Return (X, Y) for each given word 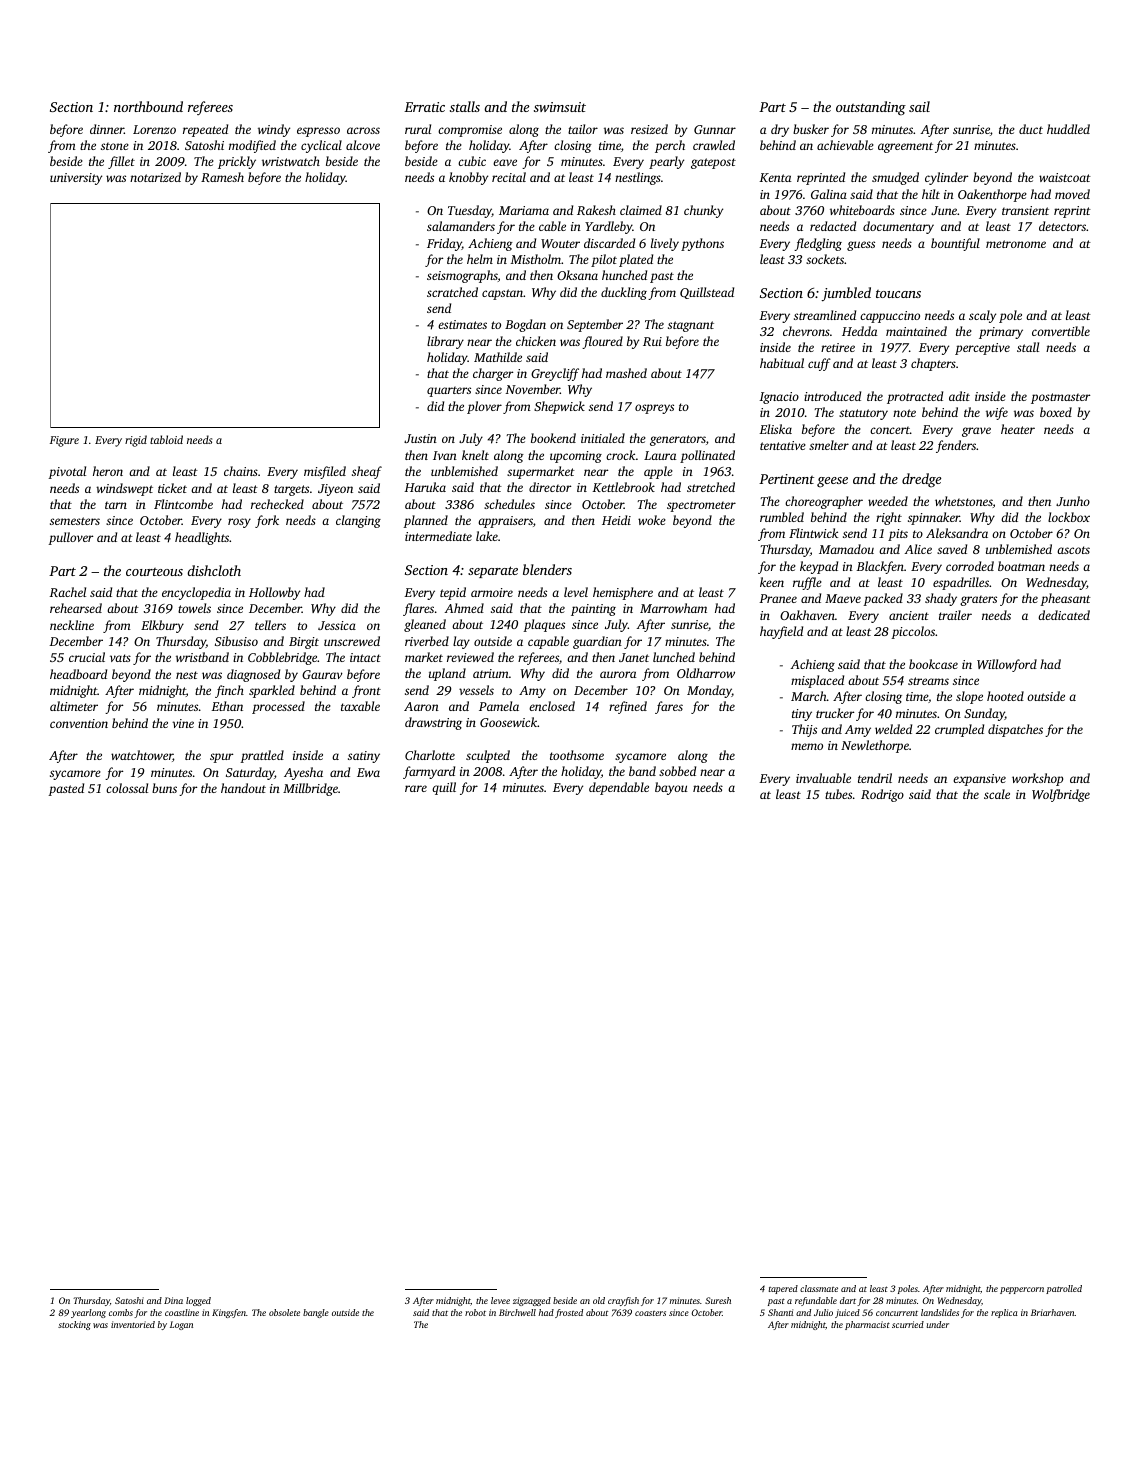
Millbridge (310, 789)
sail (919, 106)
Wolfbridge (1061, 795)
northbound (148, 106)
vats (120, 658)
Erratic (424, 107)
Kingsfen (229, 1313)
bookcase (933, 664)
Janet (634, 657)
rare (416, 788)
